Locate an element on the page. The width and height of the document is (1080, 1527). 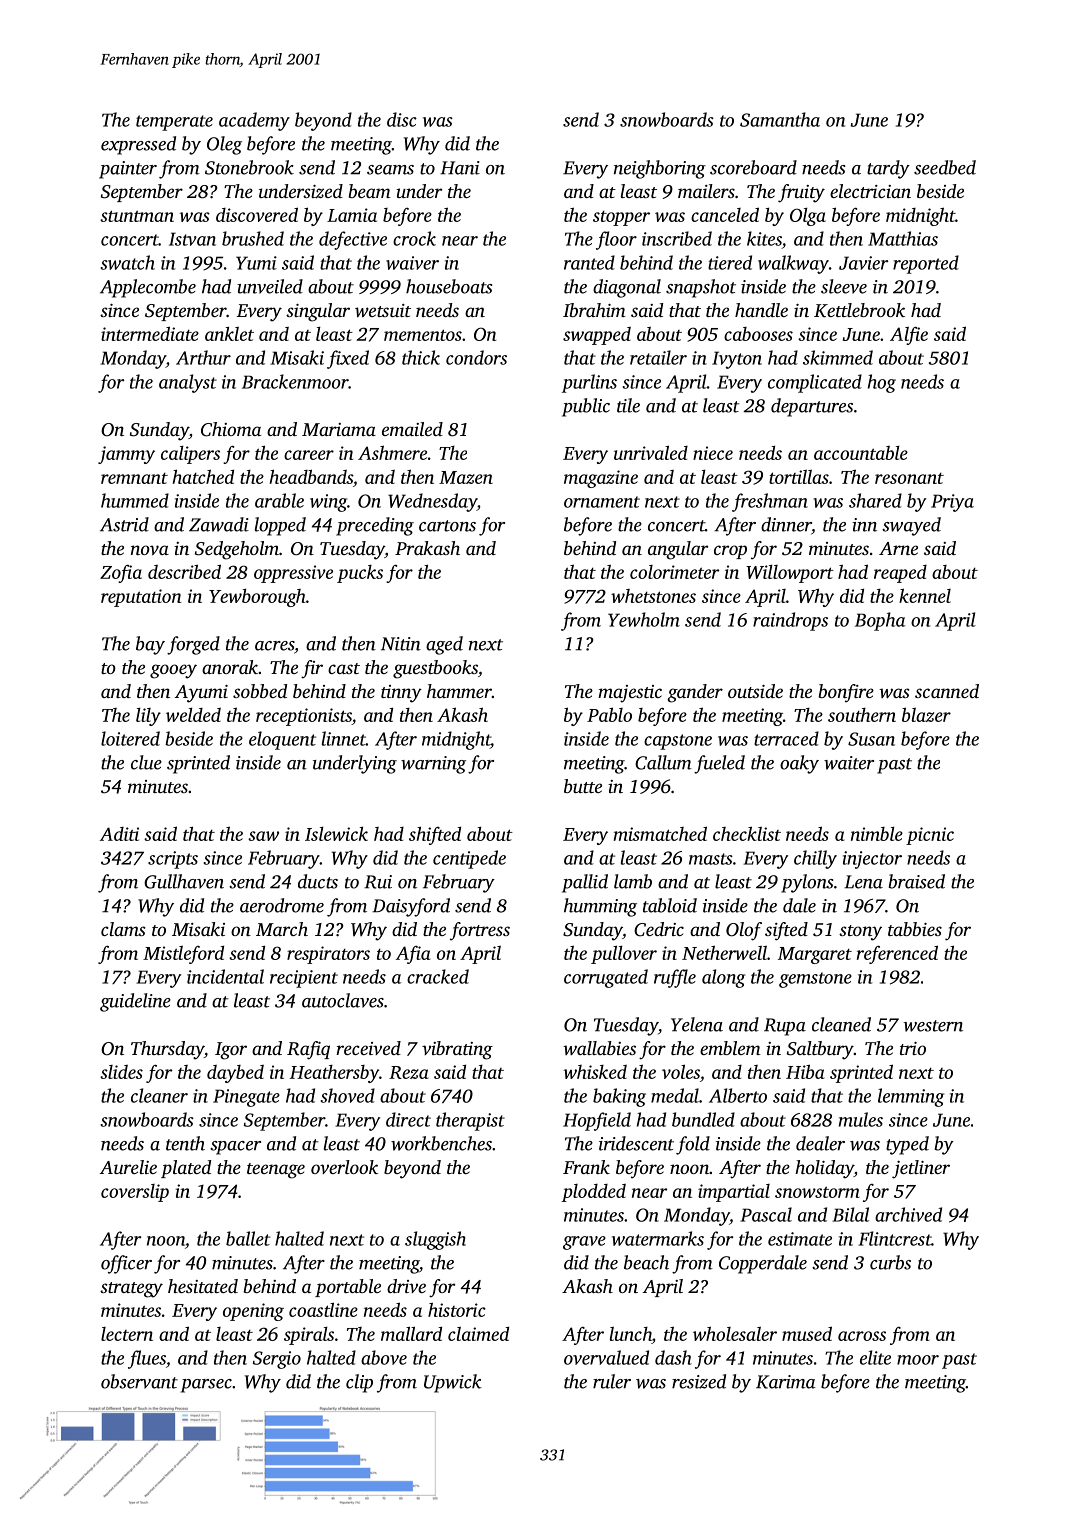
Olof is located at coordinates (744, 931).
